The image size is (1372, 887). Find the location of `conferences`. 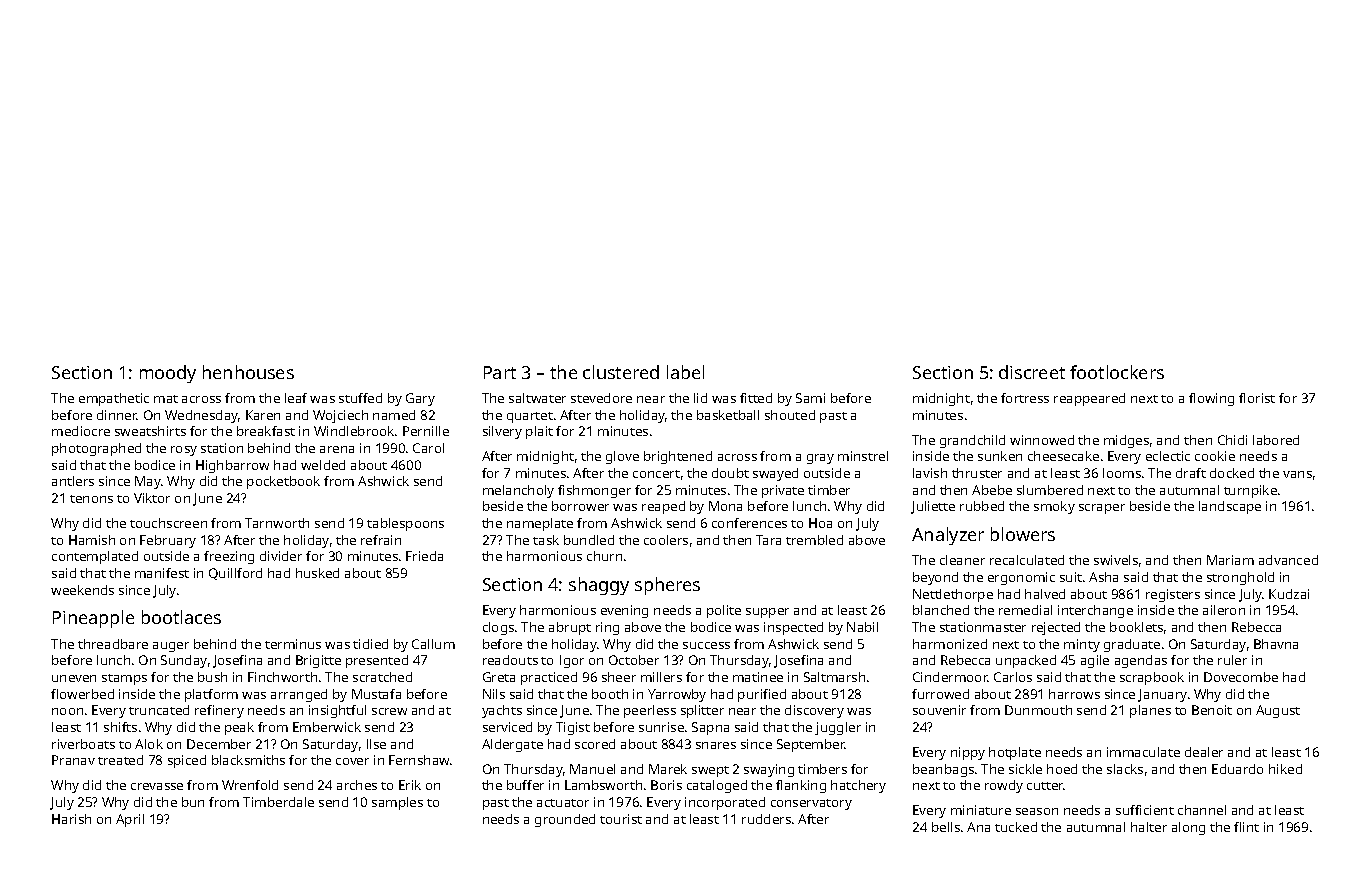

conferences is located at coordinates (749, 523).
